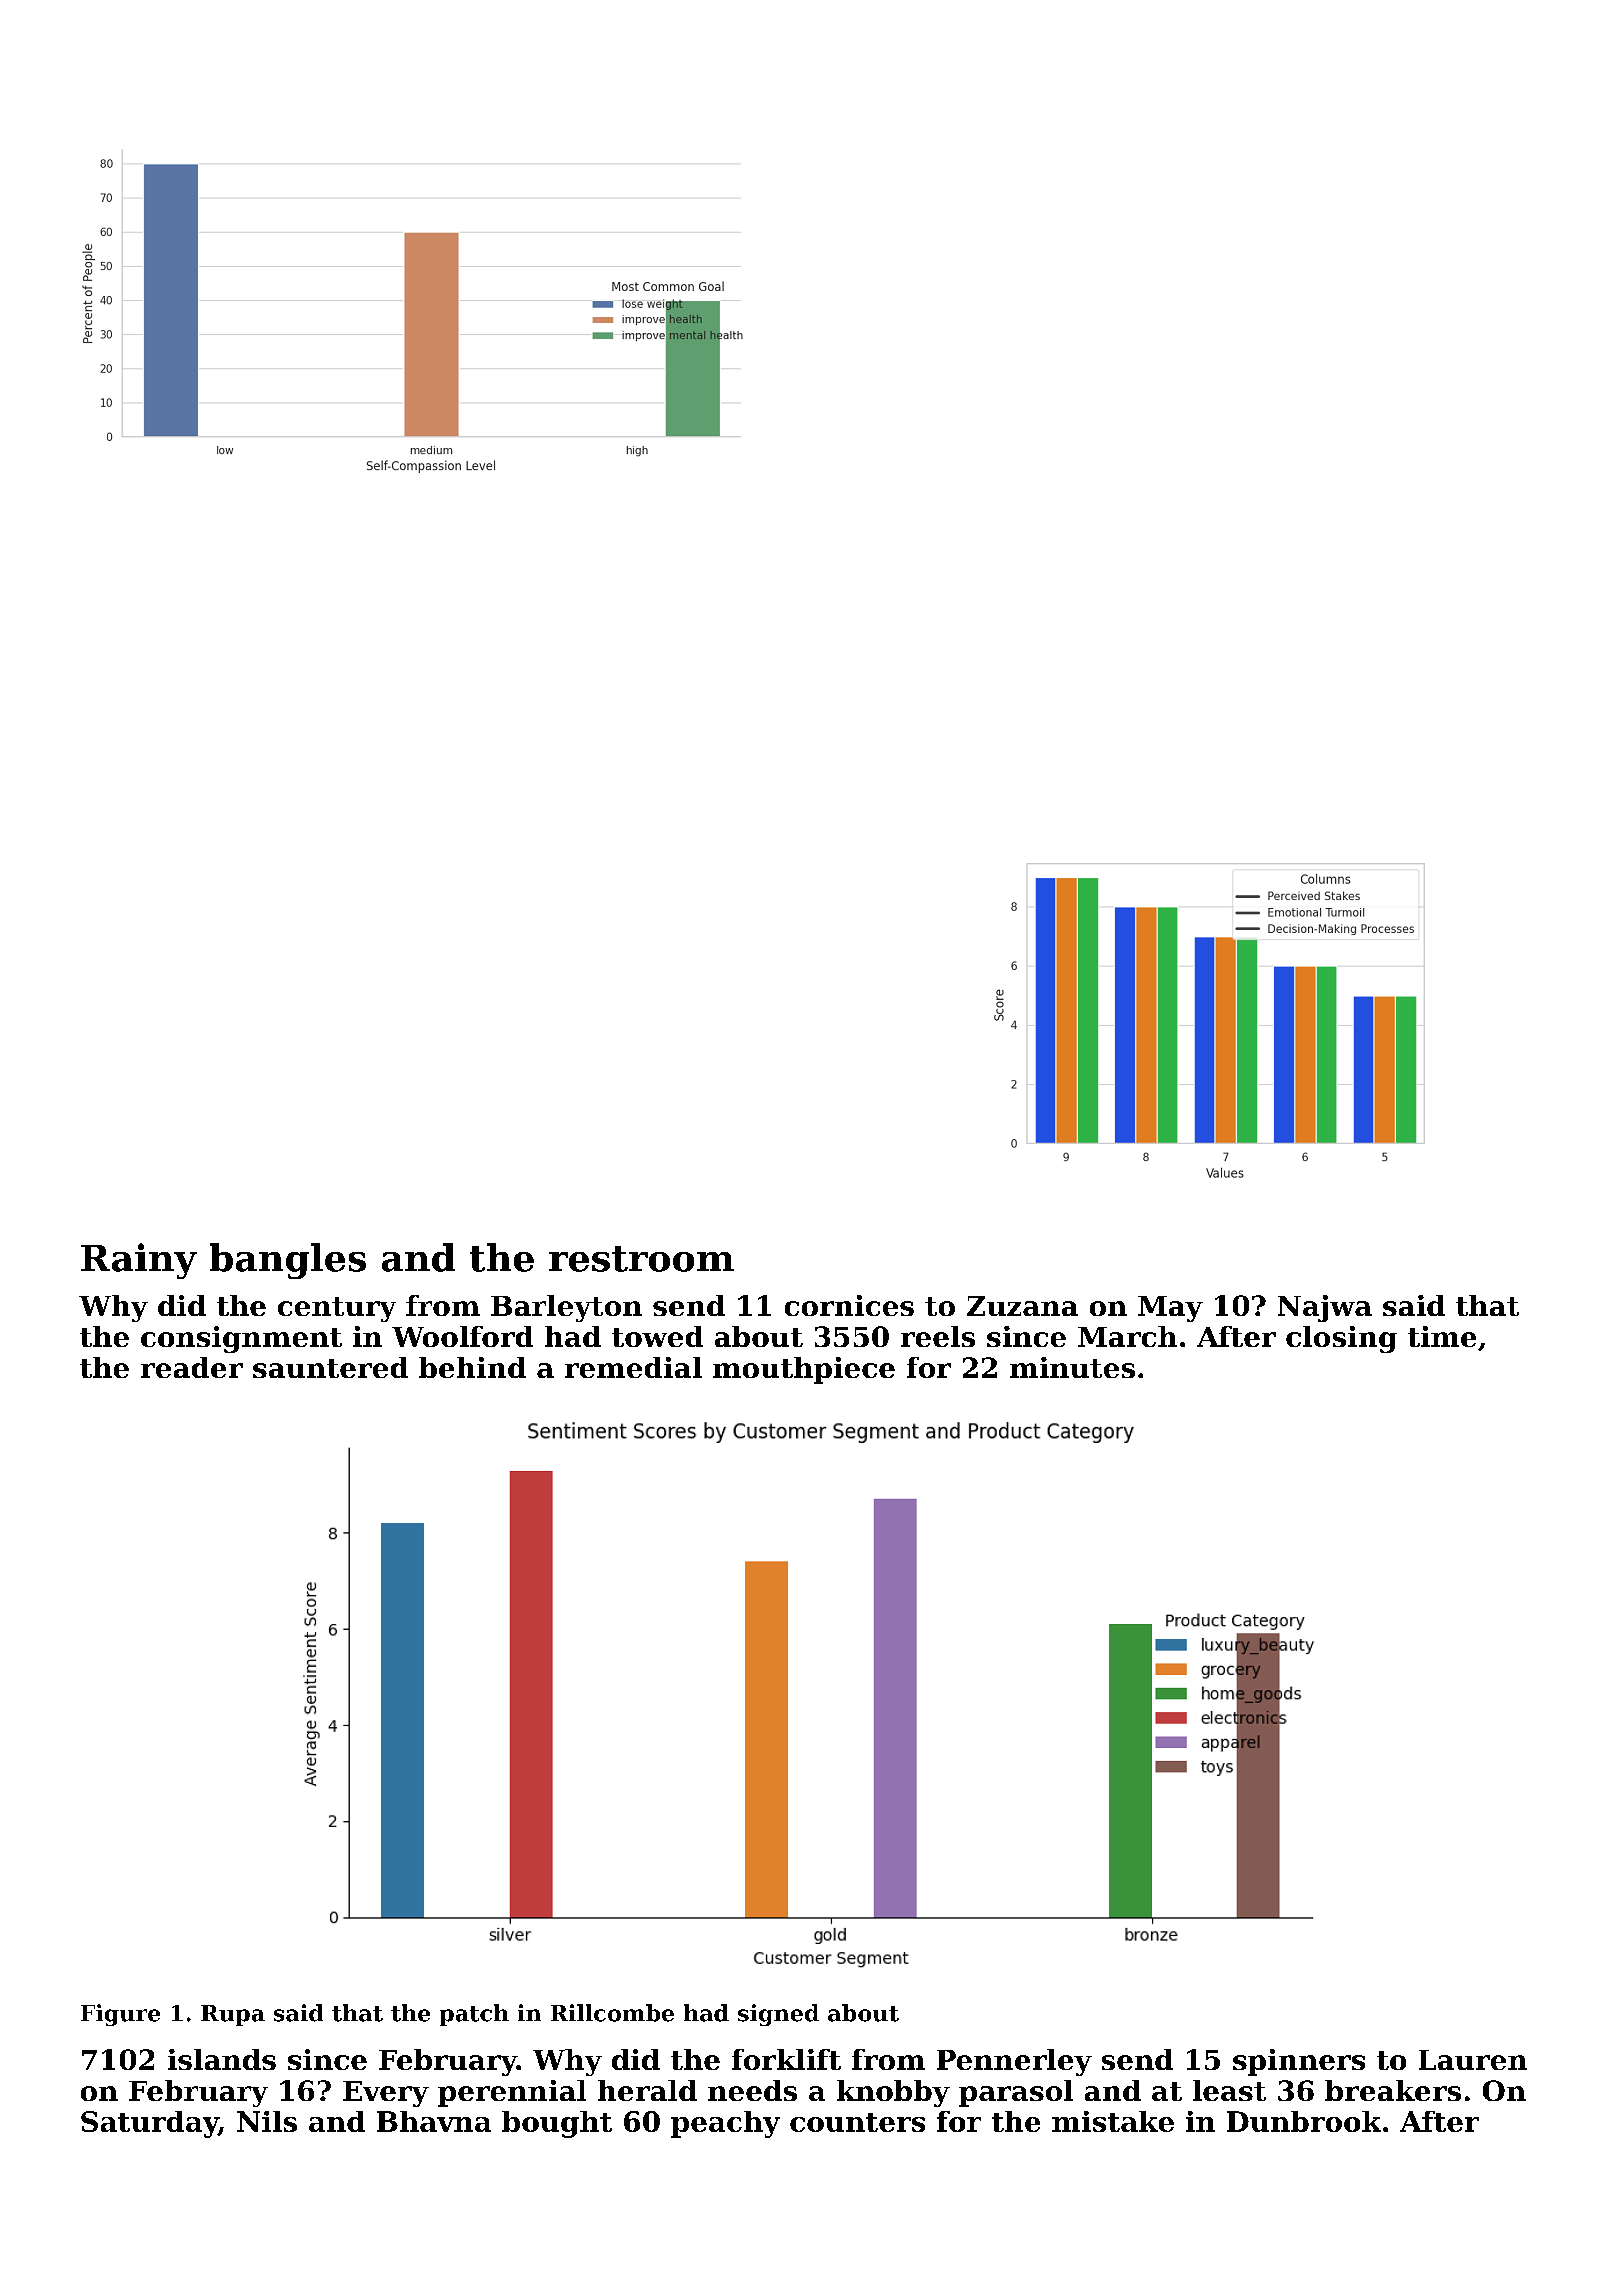  Describe the element at coordinates (1473, 2060) in the document. I see `Lauren` at that location.
